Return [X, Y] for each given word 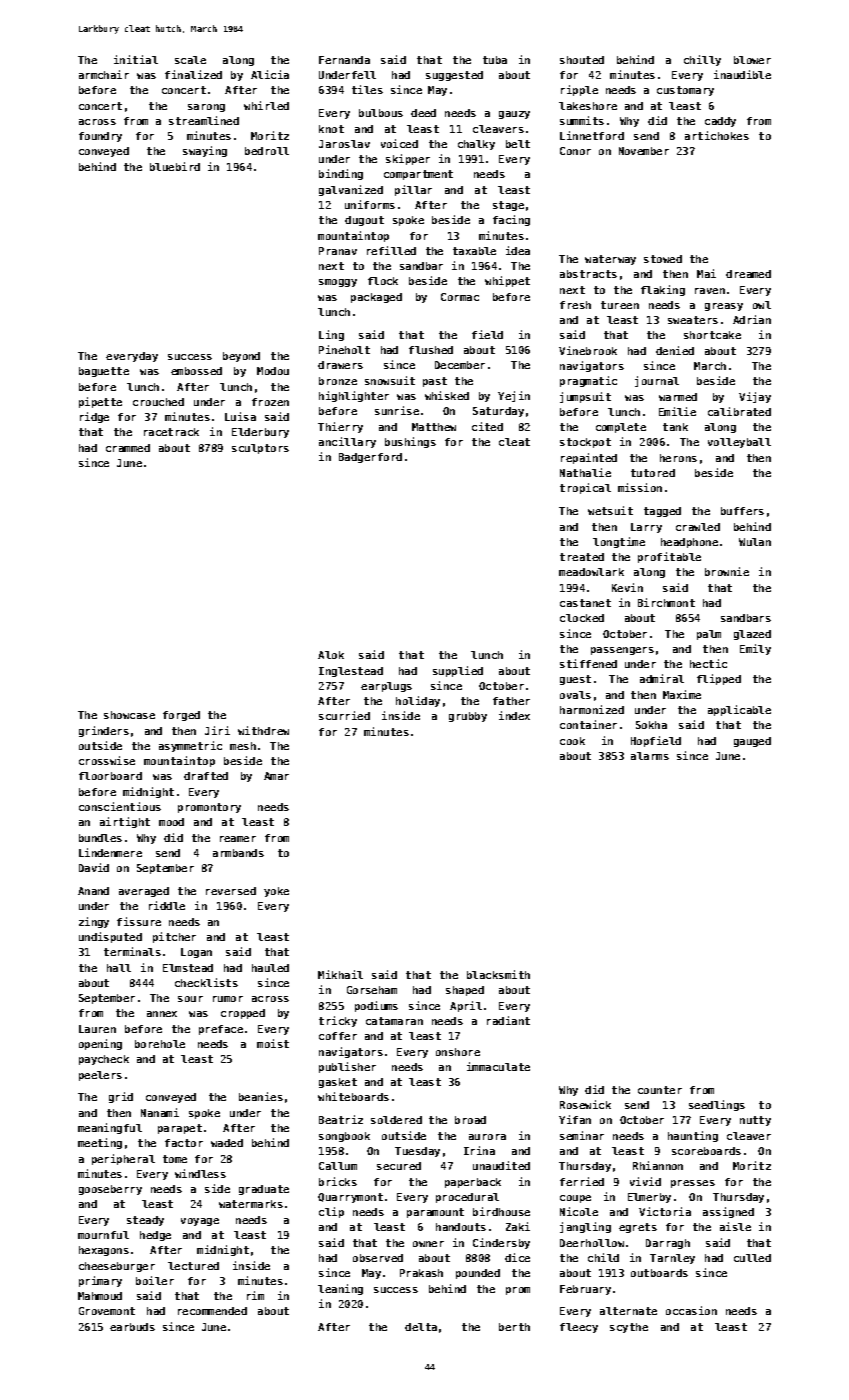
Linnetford [592, 135]
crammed [128, 448]
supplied [458, 671]
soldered [396, 1120]
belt [518, 144]
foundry [100, 137]
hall [119, 968]
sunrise [397, 410]
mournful [103, 1235]
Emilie [677, 411]
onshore [458, 1052]
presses [693, 1184]
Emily [755, 649]
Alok [331, 655]
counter [660, 1090]
